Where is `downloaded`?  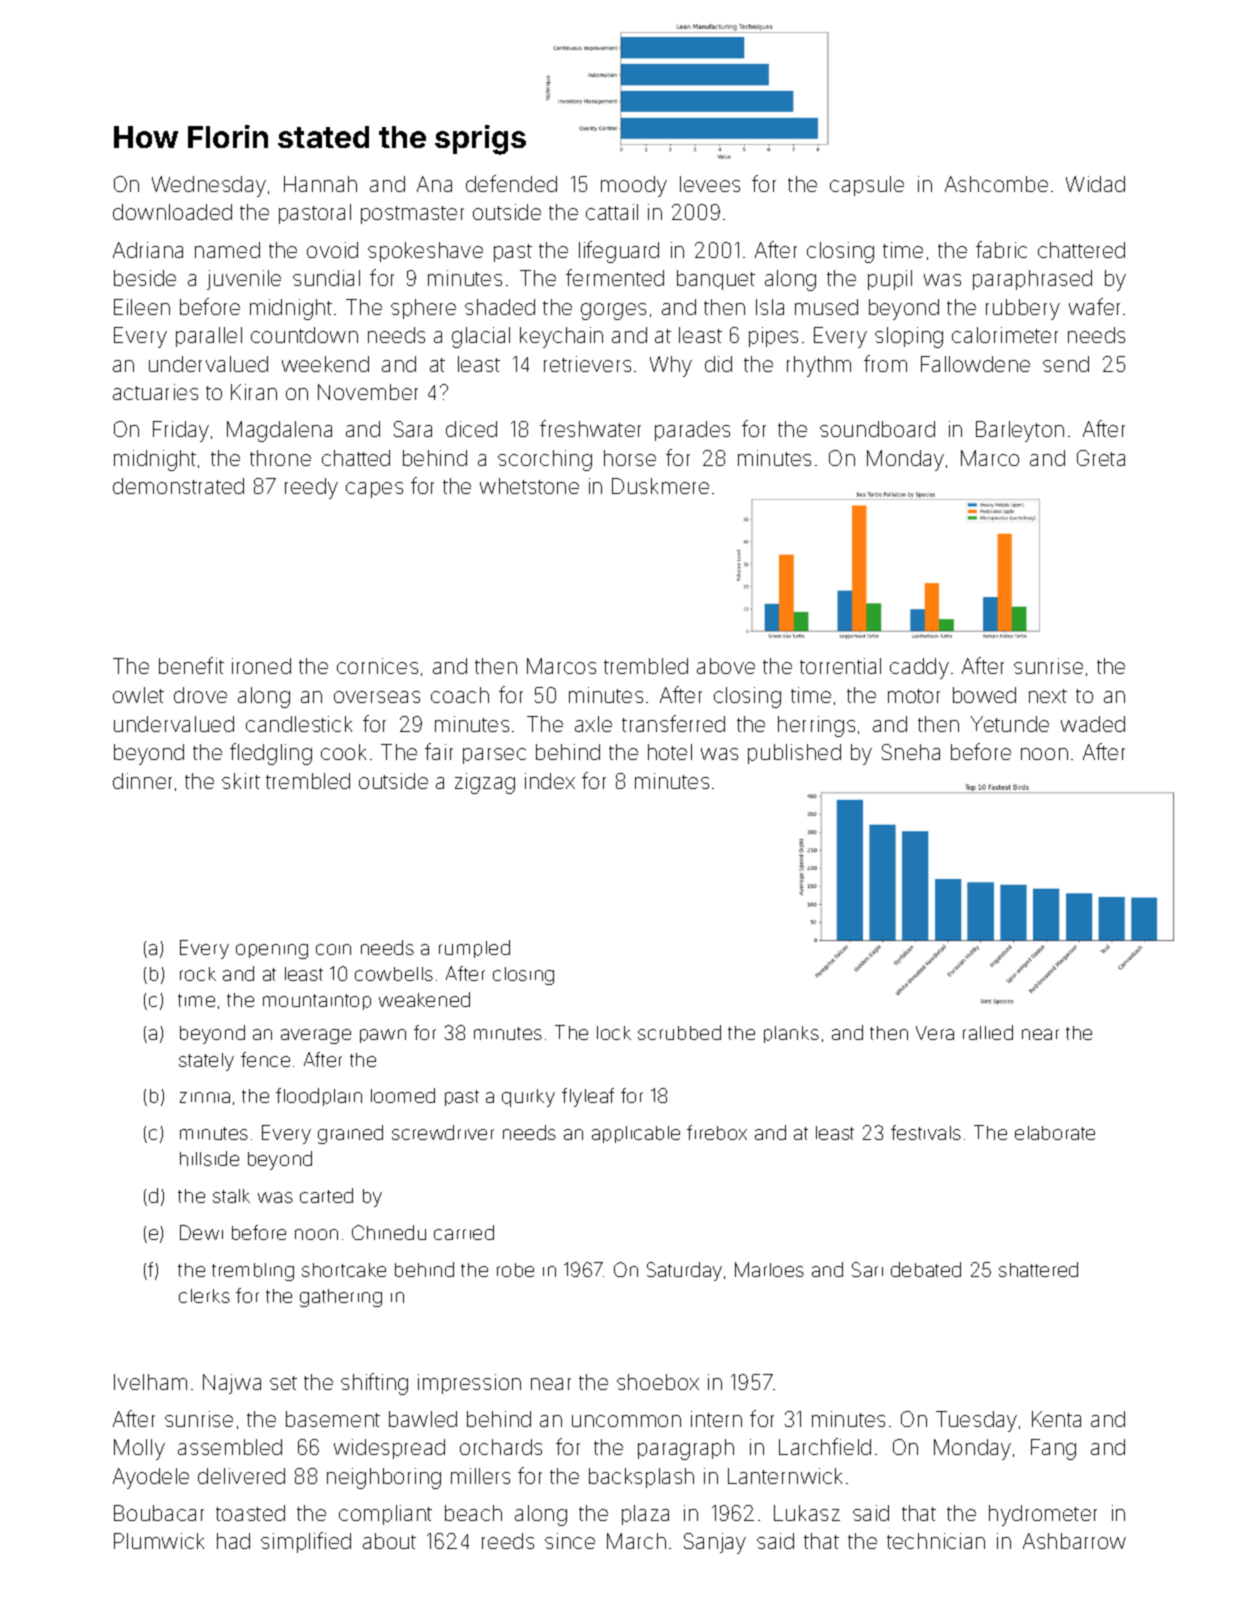 downloaded is located at coordinates (172, 212).
